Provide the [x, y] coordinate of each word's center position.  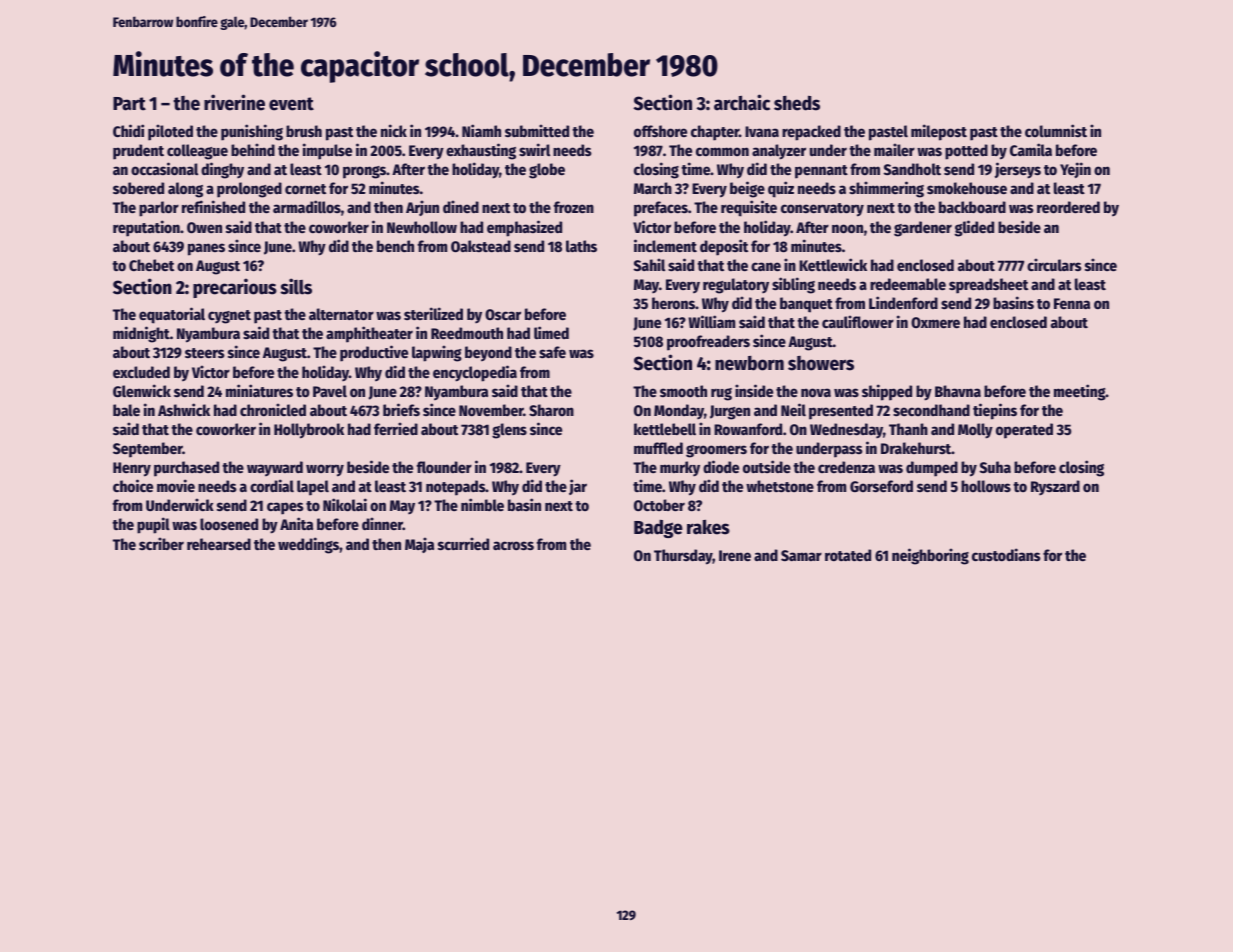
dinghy [222, 170]
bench [395, 246]
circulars [1054, 264]
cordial [272, 485]
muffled [658, 448]
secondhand [931, 410]
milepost [939, 132]
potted [966, 152]
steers [205, 353]
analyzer [779, 152]
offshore [660, 131]
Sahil [649, 264]
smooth [683, 391]
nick [394, 130]
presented [841, 412]
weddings [308, 545]
